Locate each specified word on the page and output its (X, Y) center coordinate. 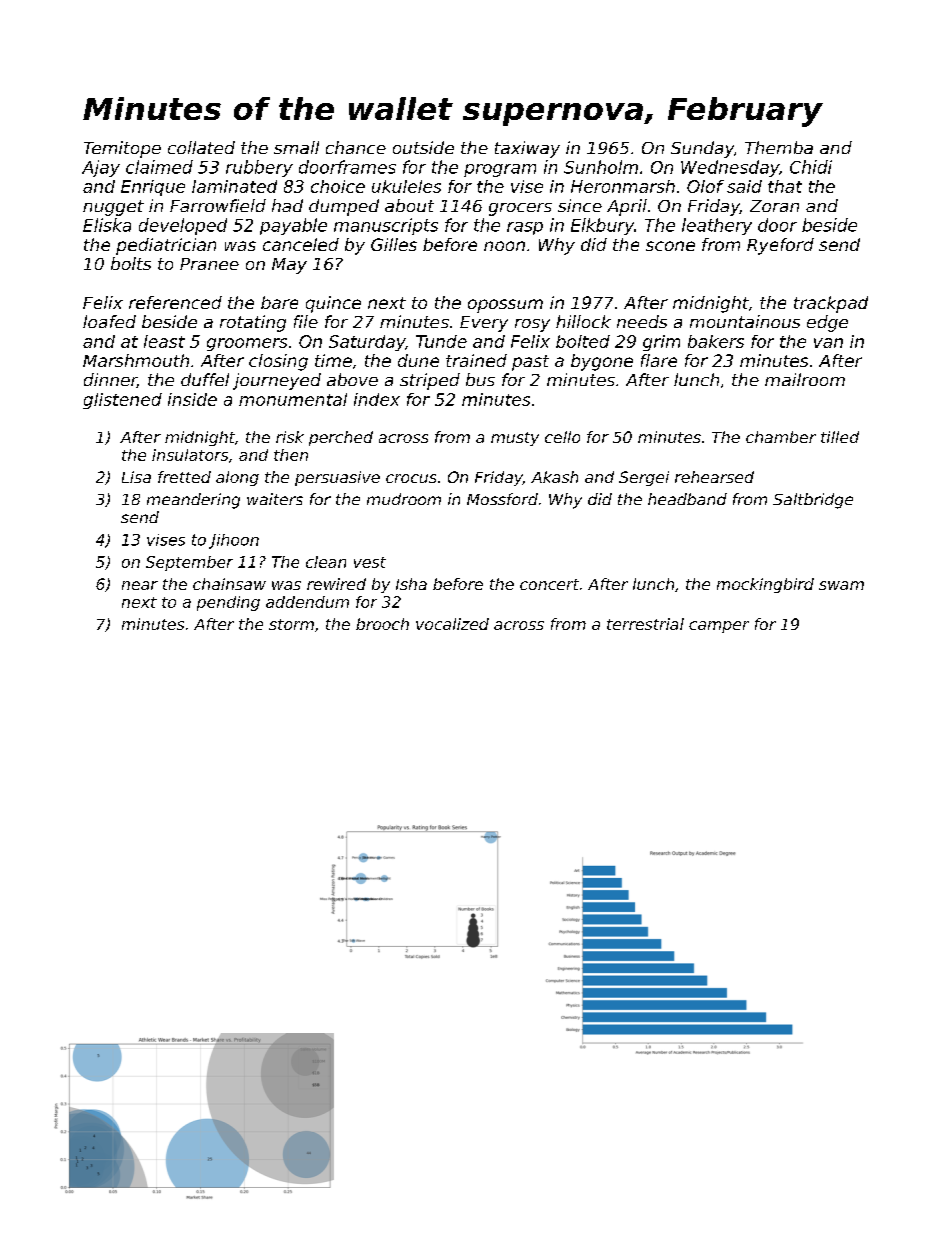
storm (291, 624)
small (296, 147)
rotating (253, 323)
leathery (717, 226)
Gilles (394, 244)
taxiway (527, 149)
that (785, 186)
